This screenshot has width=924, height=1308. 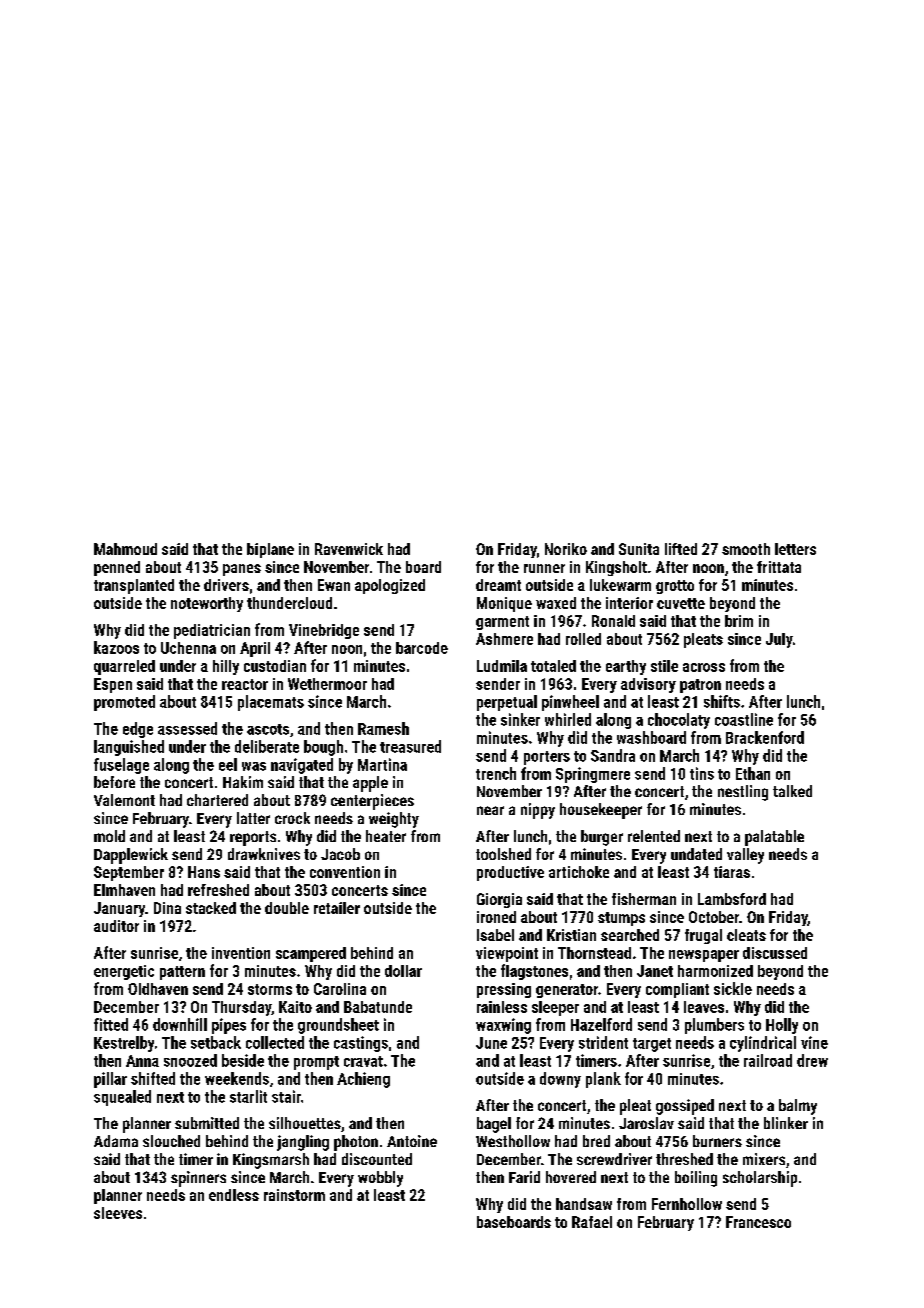 What do you see at coordinates (779, 640) in the screenshot?
I see `July` at bounding box center [779, 640].
